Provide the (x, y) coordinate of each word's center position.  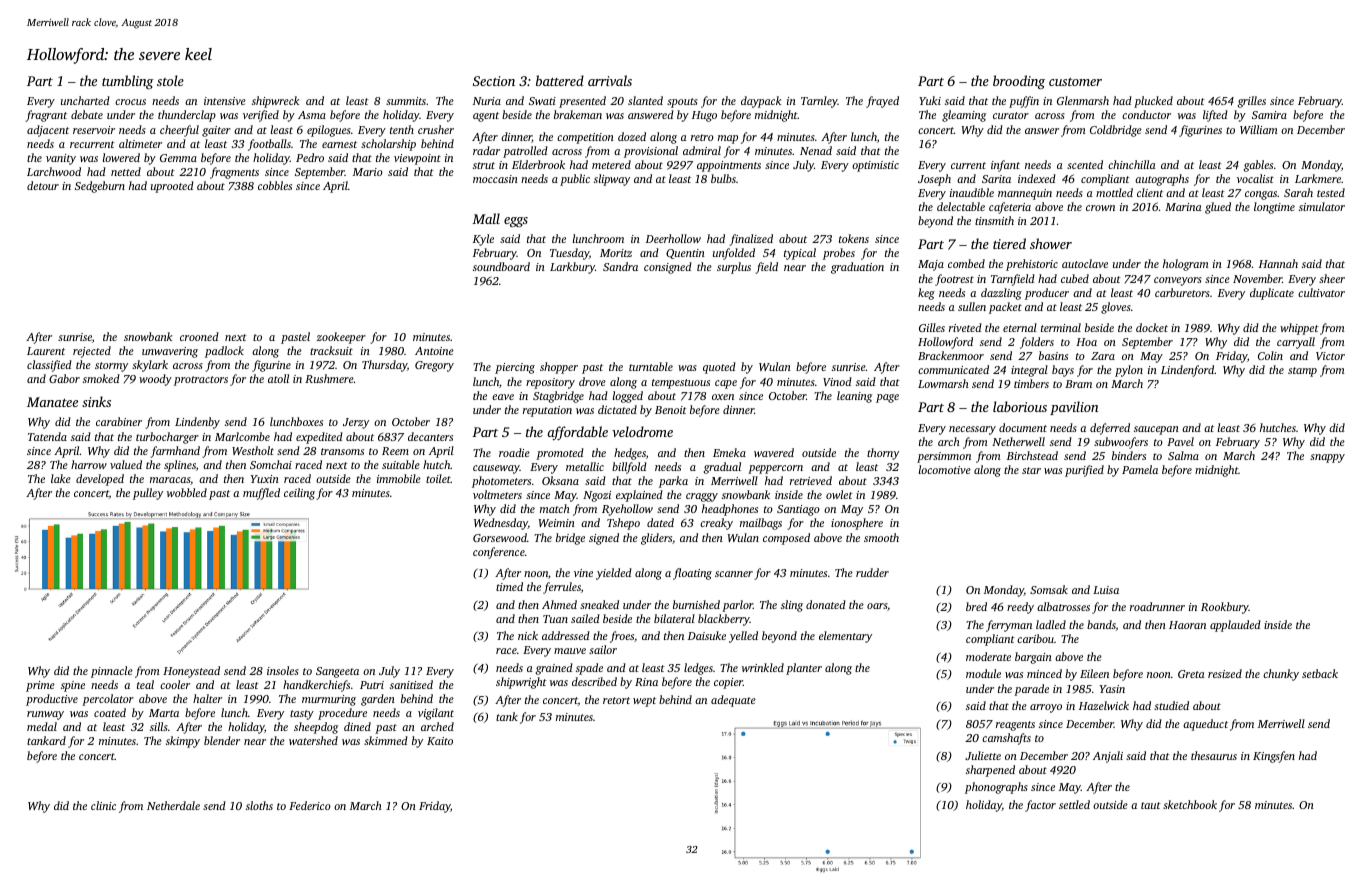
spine (73, 686)
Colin (1270, 355)
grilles (1252, 102)
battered (560, 80)
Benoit (671, 410)
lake (61, 478)
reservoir (94, 130)
